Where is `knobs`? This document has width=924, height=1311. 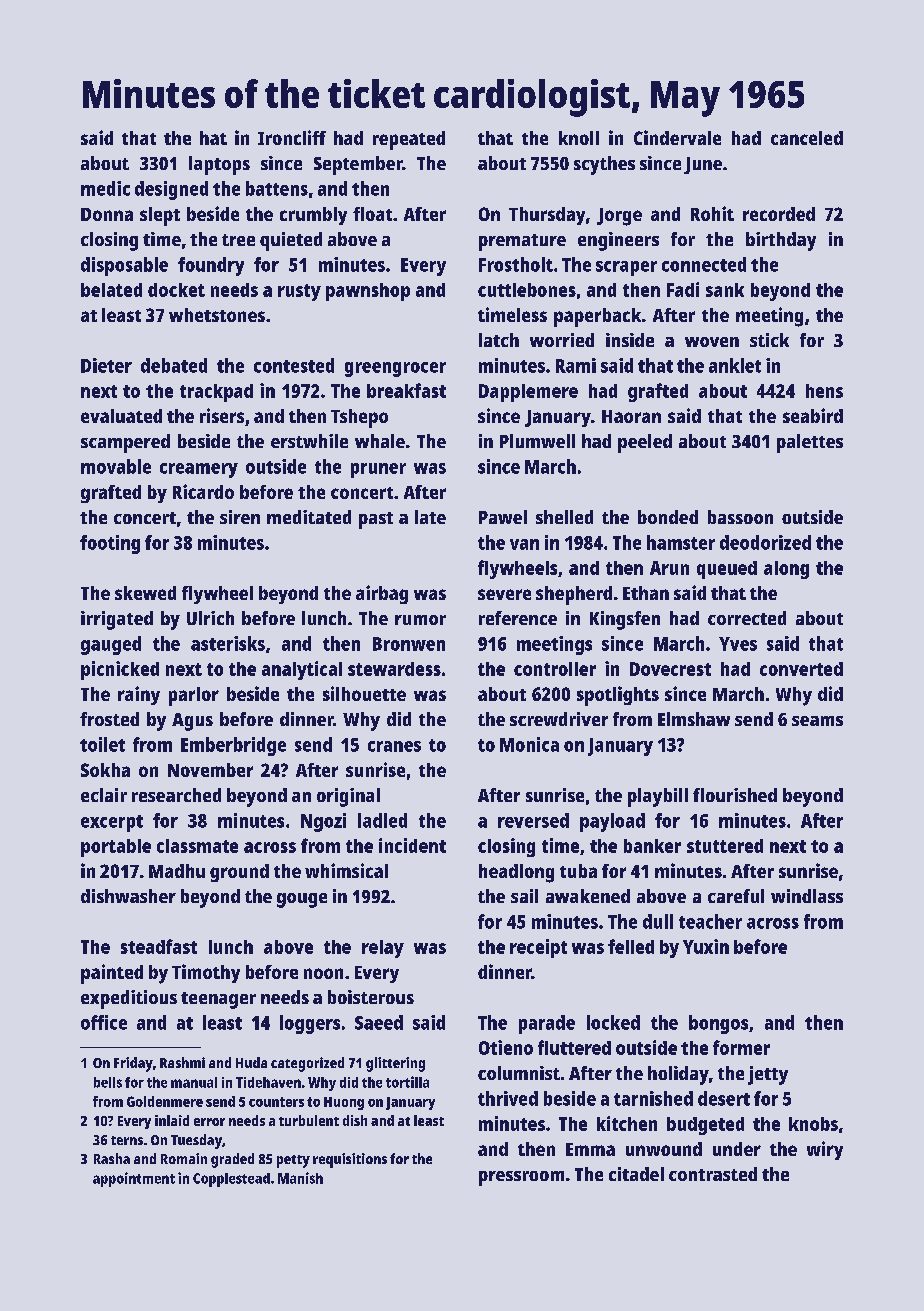
knobs is located at coordinates (813, 1124).
